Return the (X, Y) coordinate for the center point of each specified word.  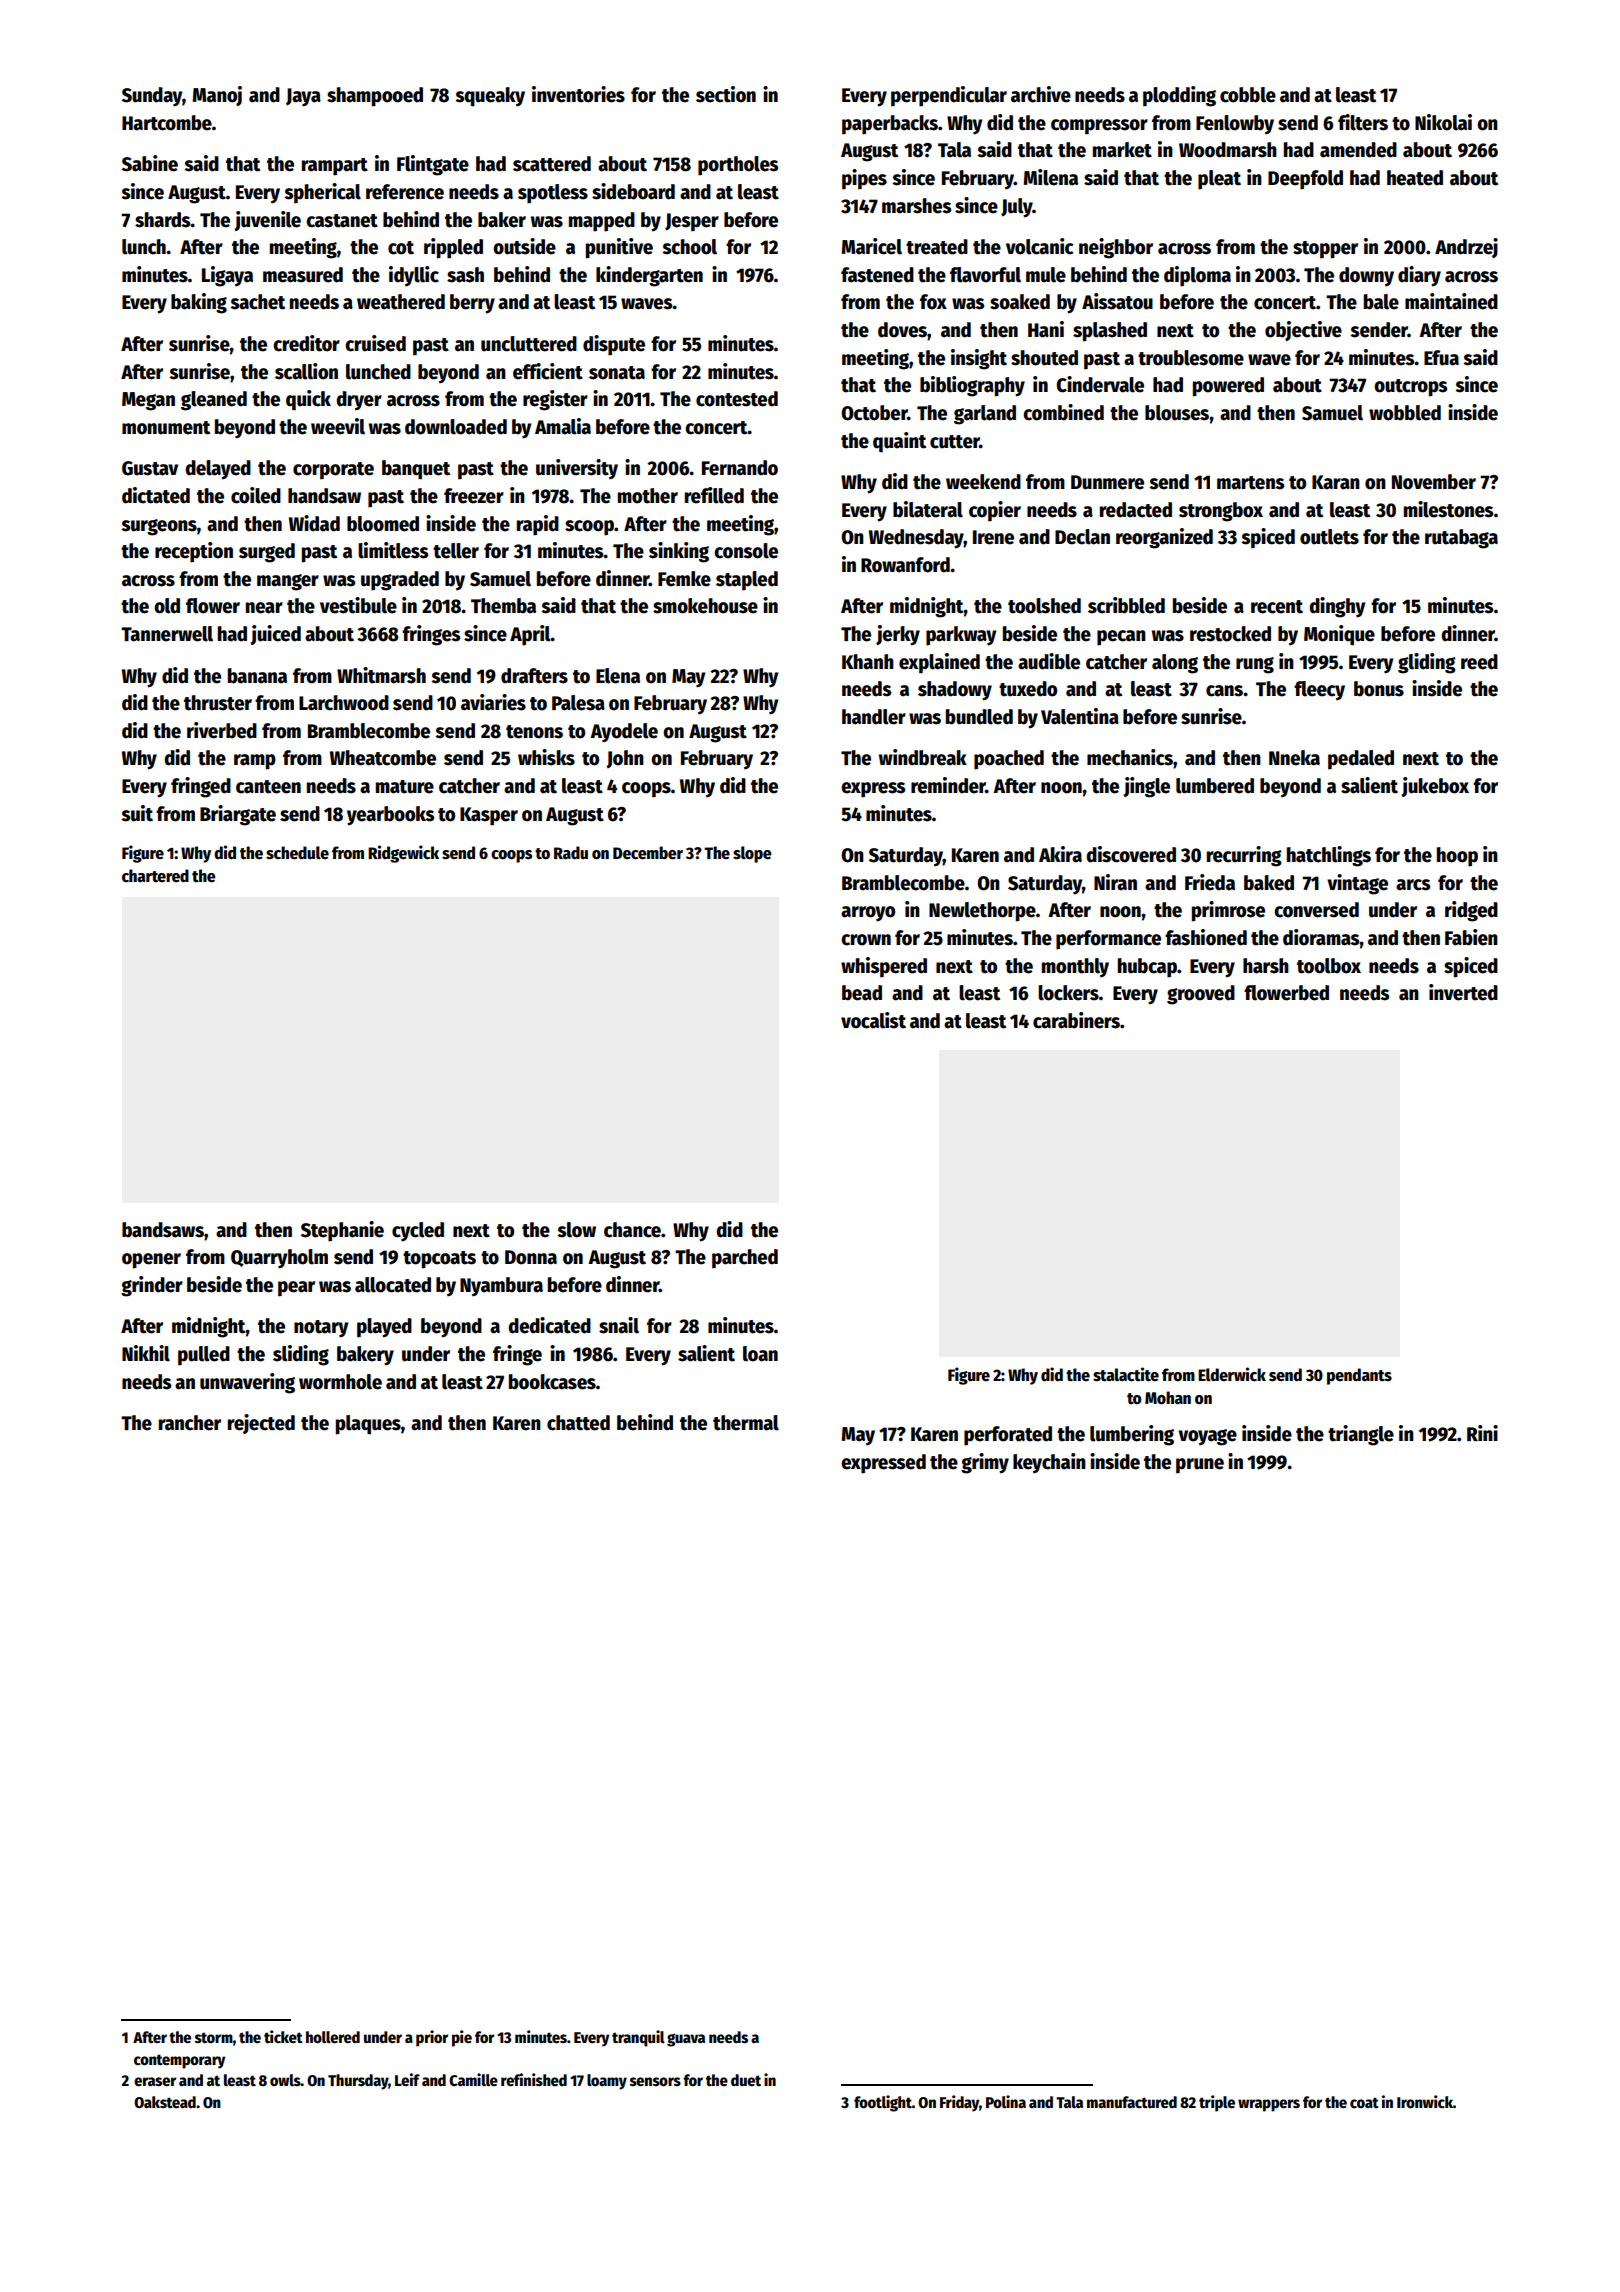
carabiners (1076, 1020)
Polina (1006, 2102)
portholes (738, 166)
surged (267, 553)
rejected (261, 1424)
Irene (993, 537)
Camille (473, 2079)
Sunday (152, 97)
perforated (1008, 1436)
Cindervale (1100, 384)
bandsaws (163, 1230)
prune (1200, 1466)
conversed (1316, 910)
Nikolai (1443, 122)
